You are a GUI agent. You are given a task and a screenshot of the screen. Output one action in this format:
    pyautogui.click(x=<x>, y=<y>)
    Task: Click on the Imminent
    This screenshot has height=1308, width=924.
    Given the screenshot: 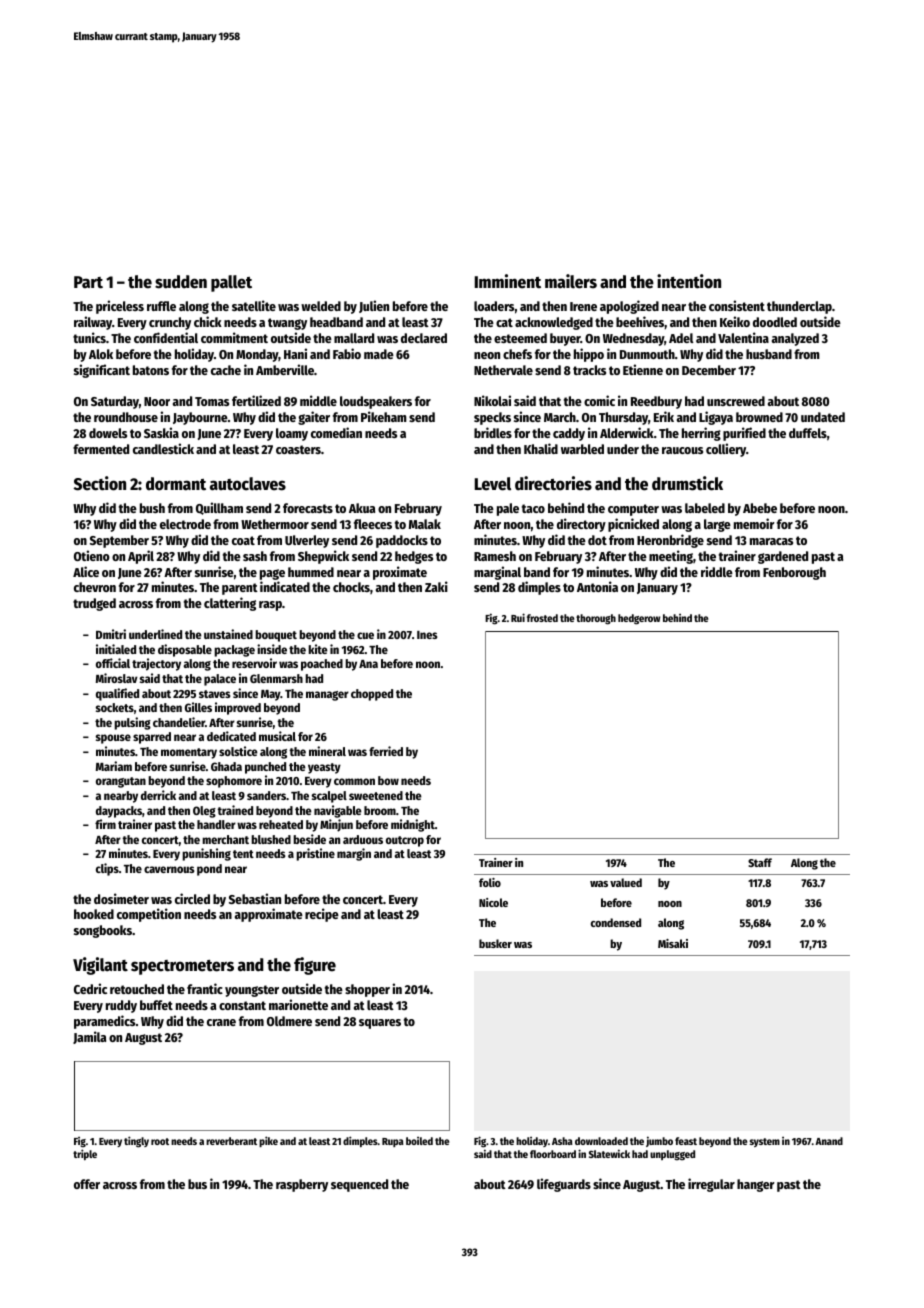 What is the action you would take?
    pyautogui.click(x=508, y=281)
